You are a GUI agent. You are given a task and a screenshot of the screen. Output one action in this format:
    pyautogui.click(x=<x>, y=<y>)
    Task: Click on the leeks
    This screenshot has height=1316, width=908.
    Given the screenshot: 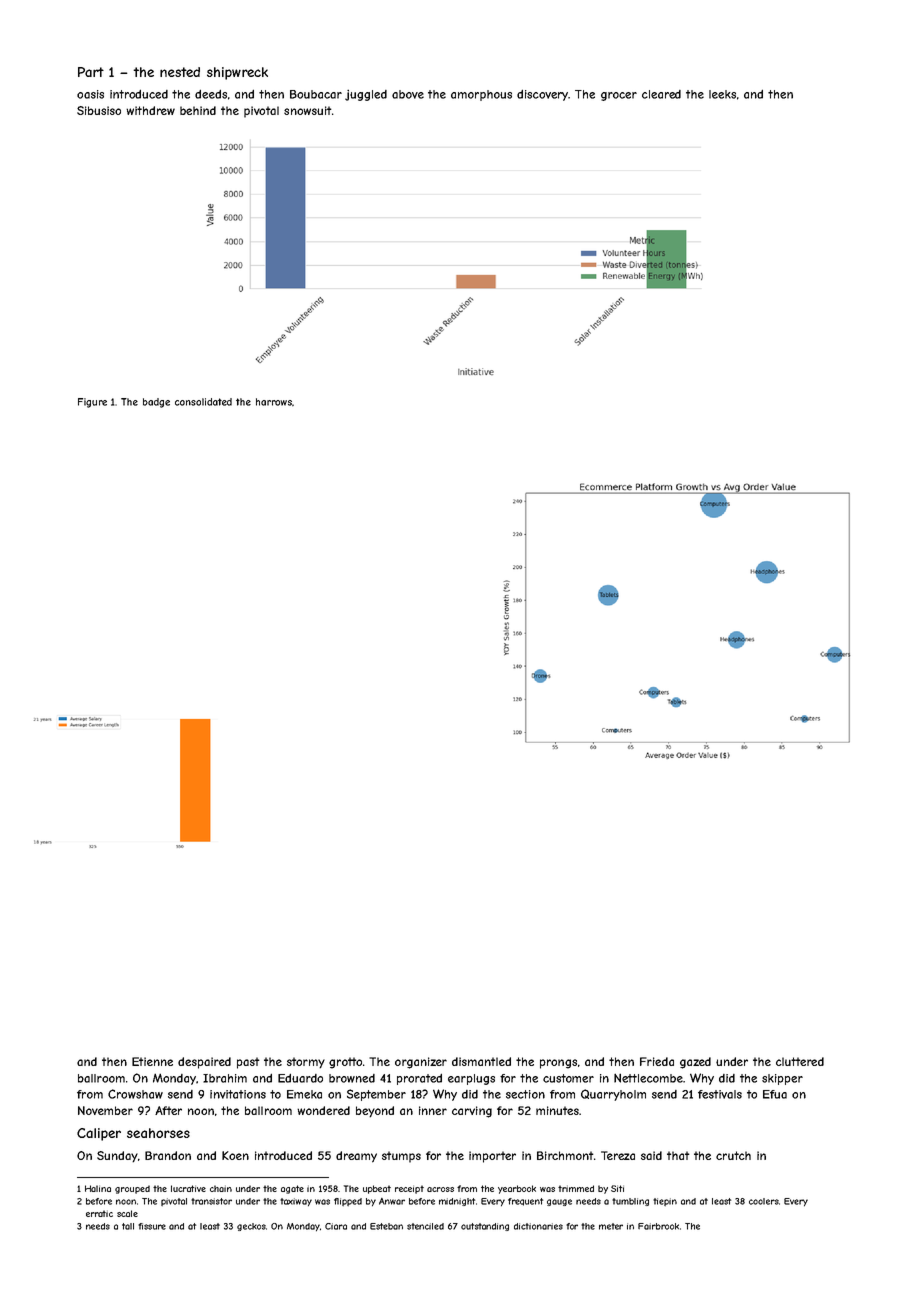 What is the action you would take?
    pyautogui.click(x=722, y=94)
